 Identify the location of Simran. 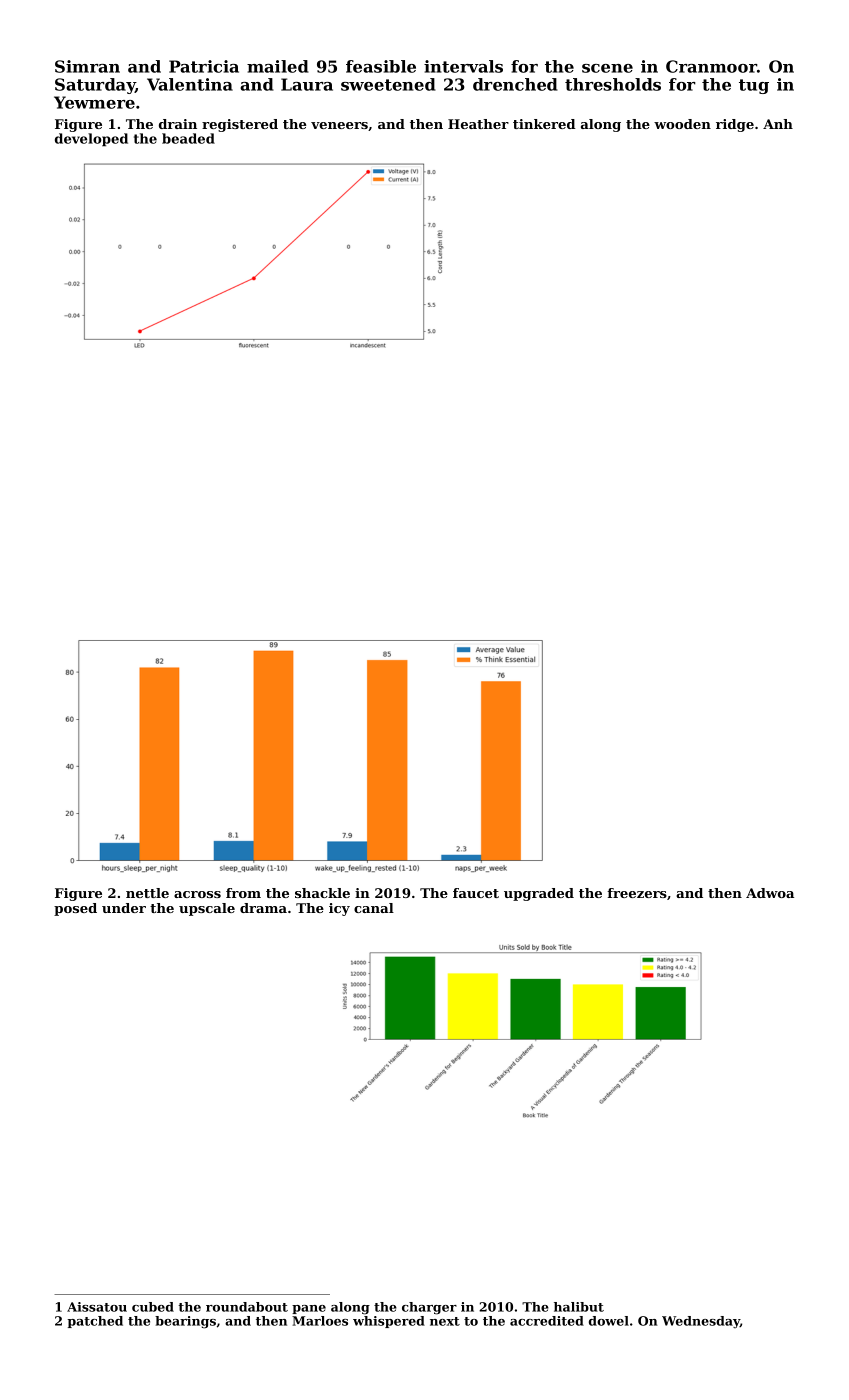
(87, 66).
